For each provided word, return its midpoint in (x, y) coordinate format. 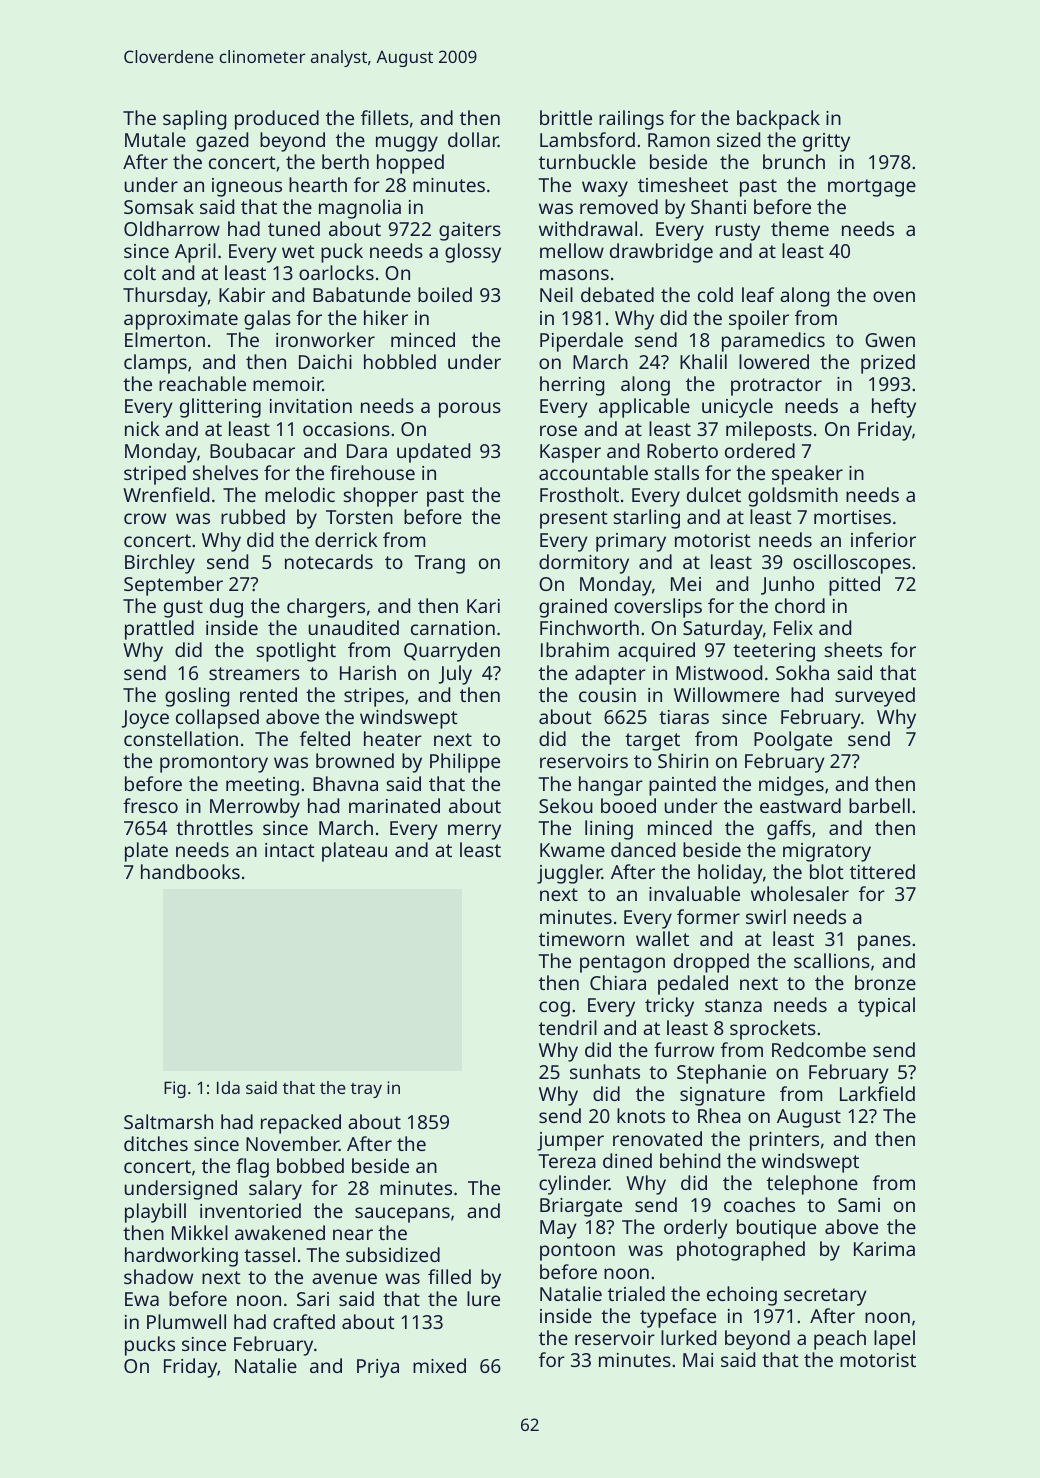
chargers (326, 608)
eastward (800, 805)
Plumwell (186, 1321)
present (574, 520)
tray (366, 1090)
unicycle (737, 408)
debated (617, 294)
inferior (883, 539)
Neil (556, 294)
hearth (318, 184)
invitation (311, 406)
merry (474, 832)
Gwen (890, 340)
